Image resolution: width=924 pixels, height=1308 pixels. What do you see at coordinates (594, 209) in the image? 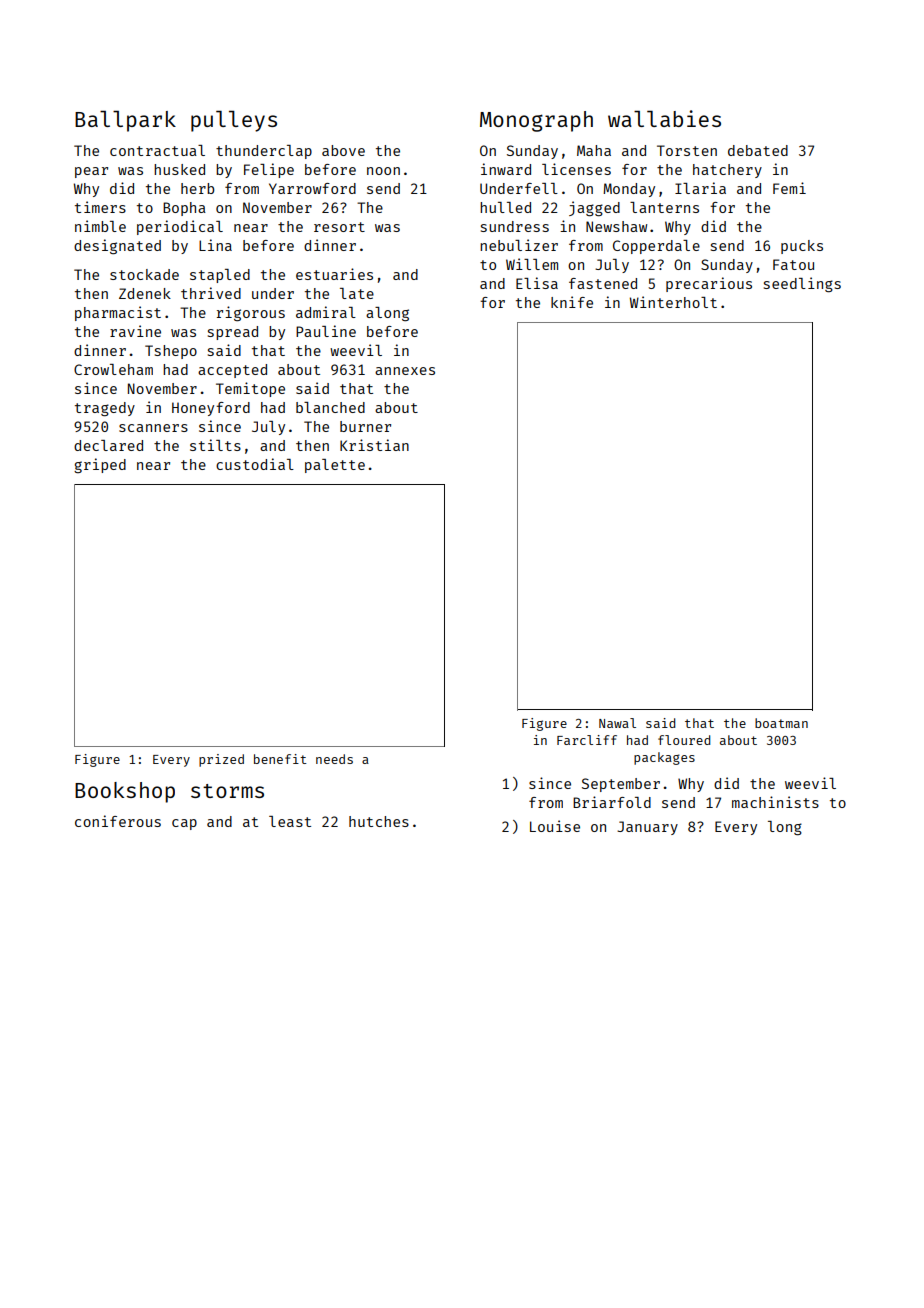
I see `jagged` at bounding box center [594, 209].
